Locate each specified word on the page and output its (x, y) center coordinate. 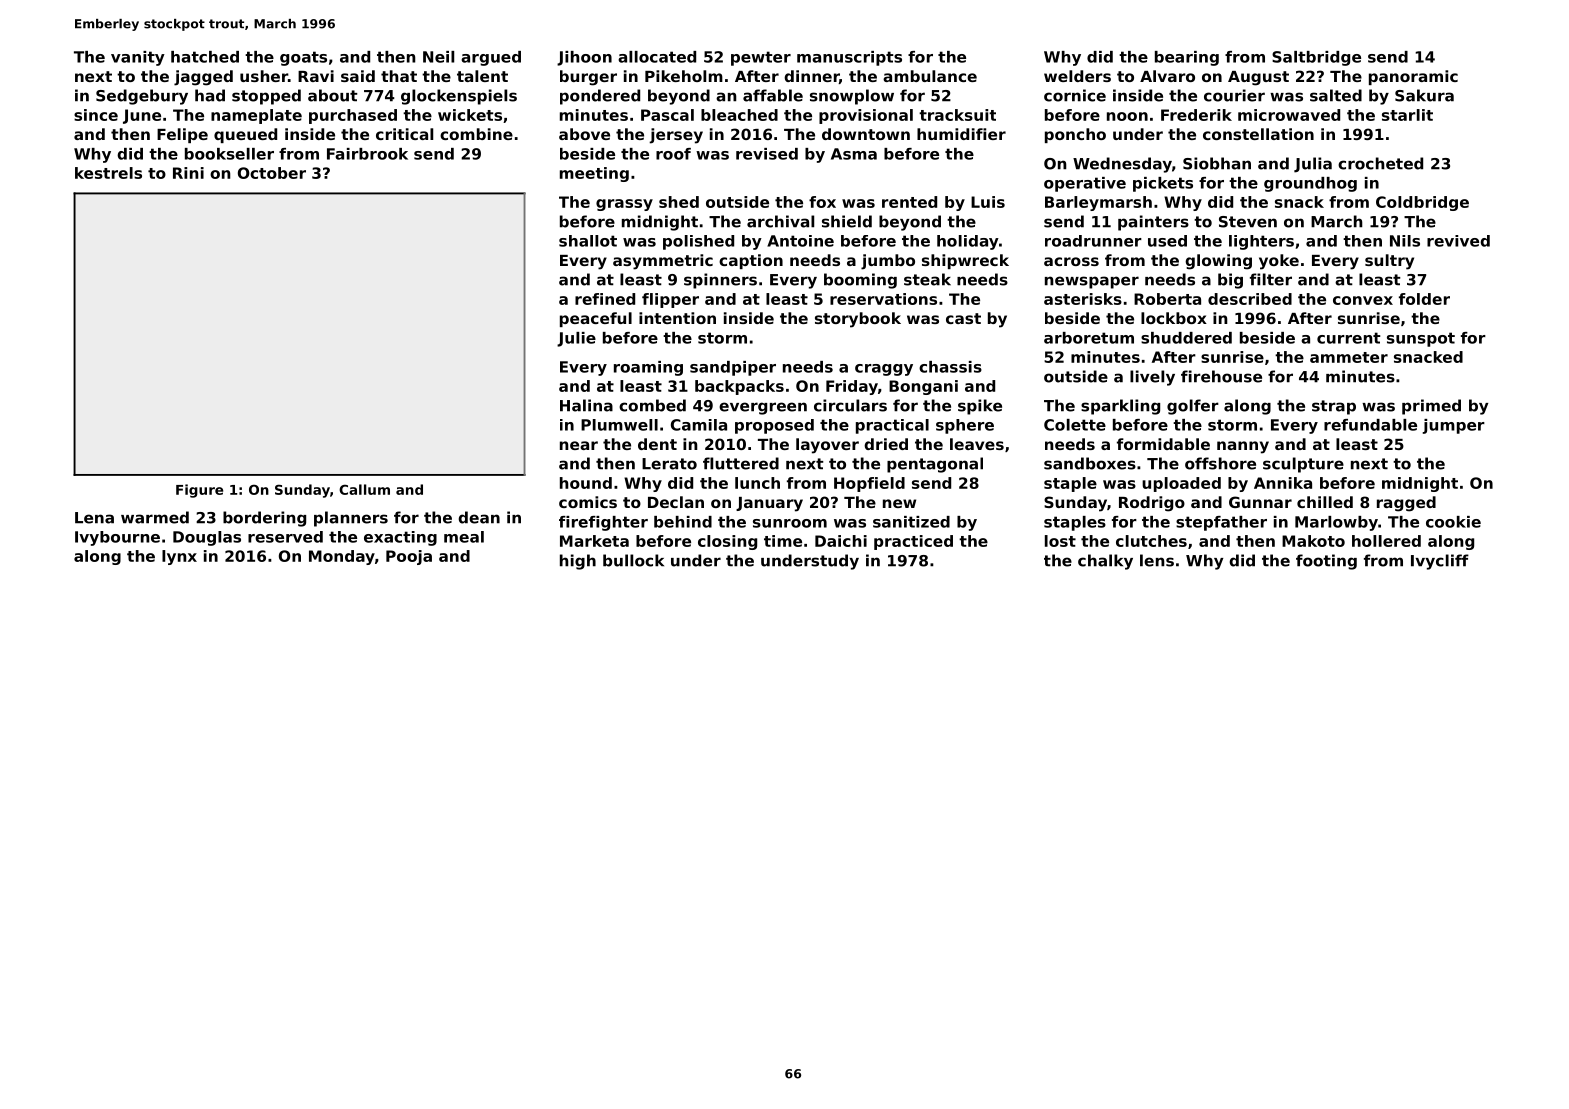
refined (605, 299)
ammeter (1349, 357)
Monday (342, 557)
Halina (586, 405)
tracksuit (957, 115)
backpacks (739, 387)
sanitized (911, 522)
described (1250, 299)
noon (1127, 116)
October (272, 173)
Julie (576, 339)
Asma (854, 154)
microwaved (1289, 115)
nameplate (256, 116)
